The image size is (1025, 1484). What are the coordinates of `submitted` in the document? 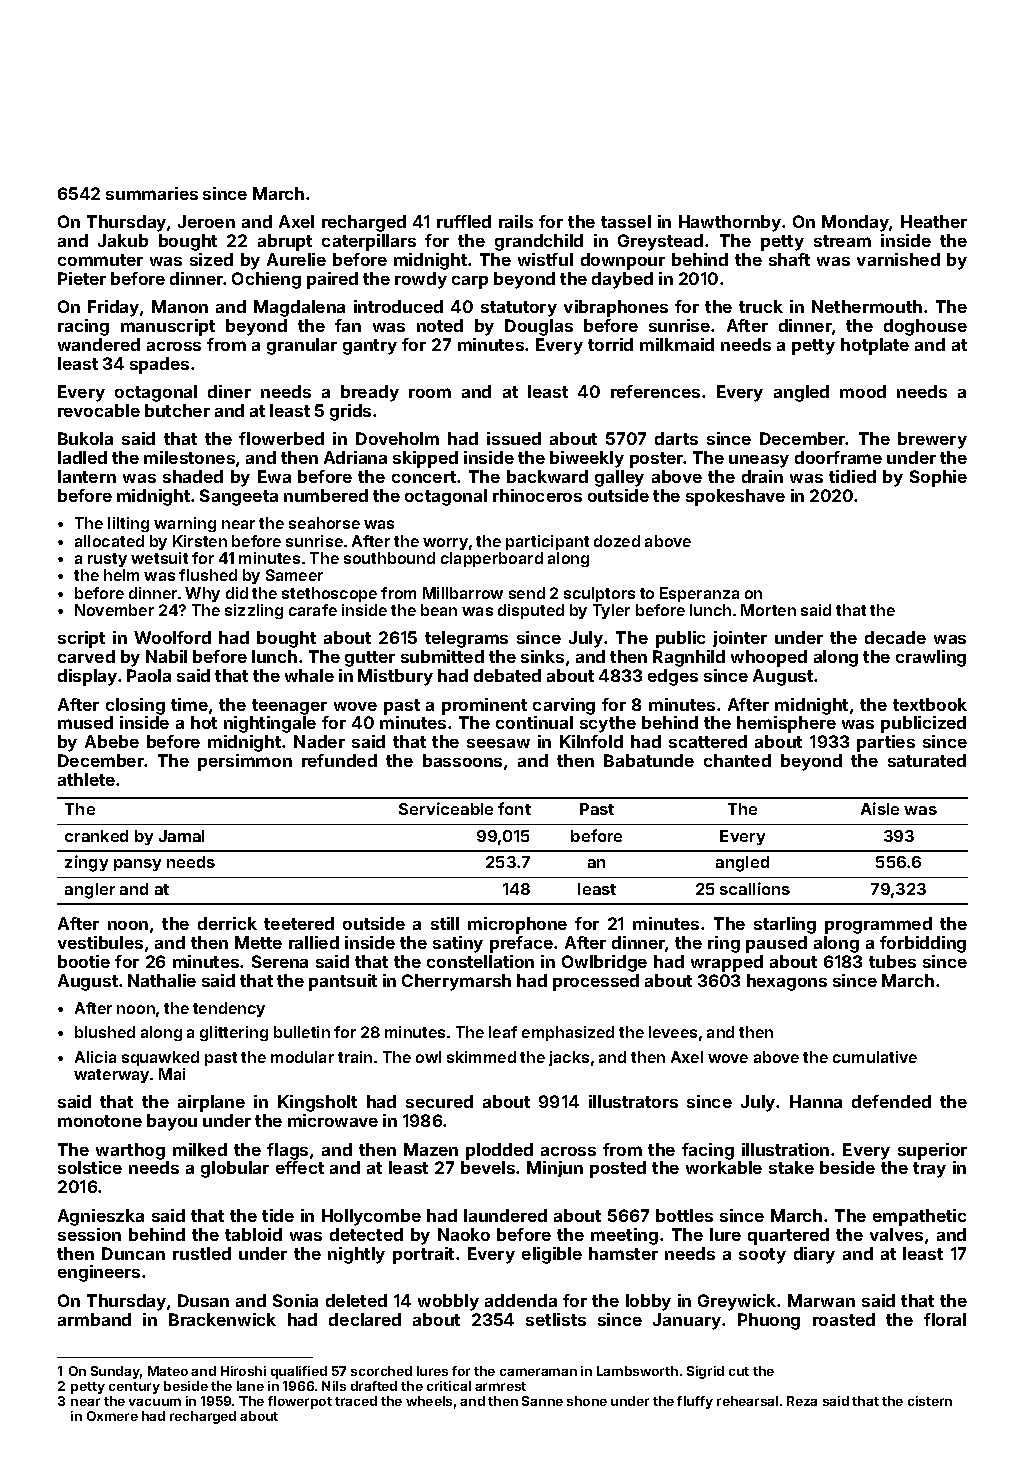 It's located at (442, 656).
